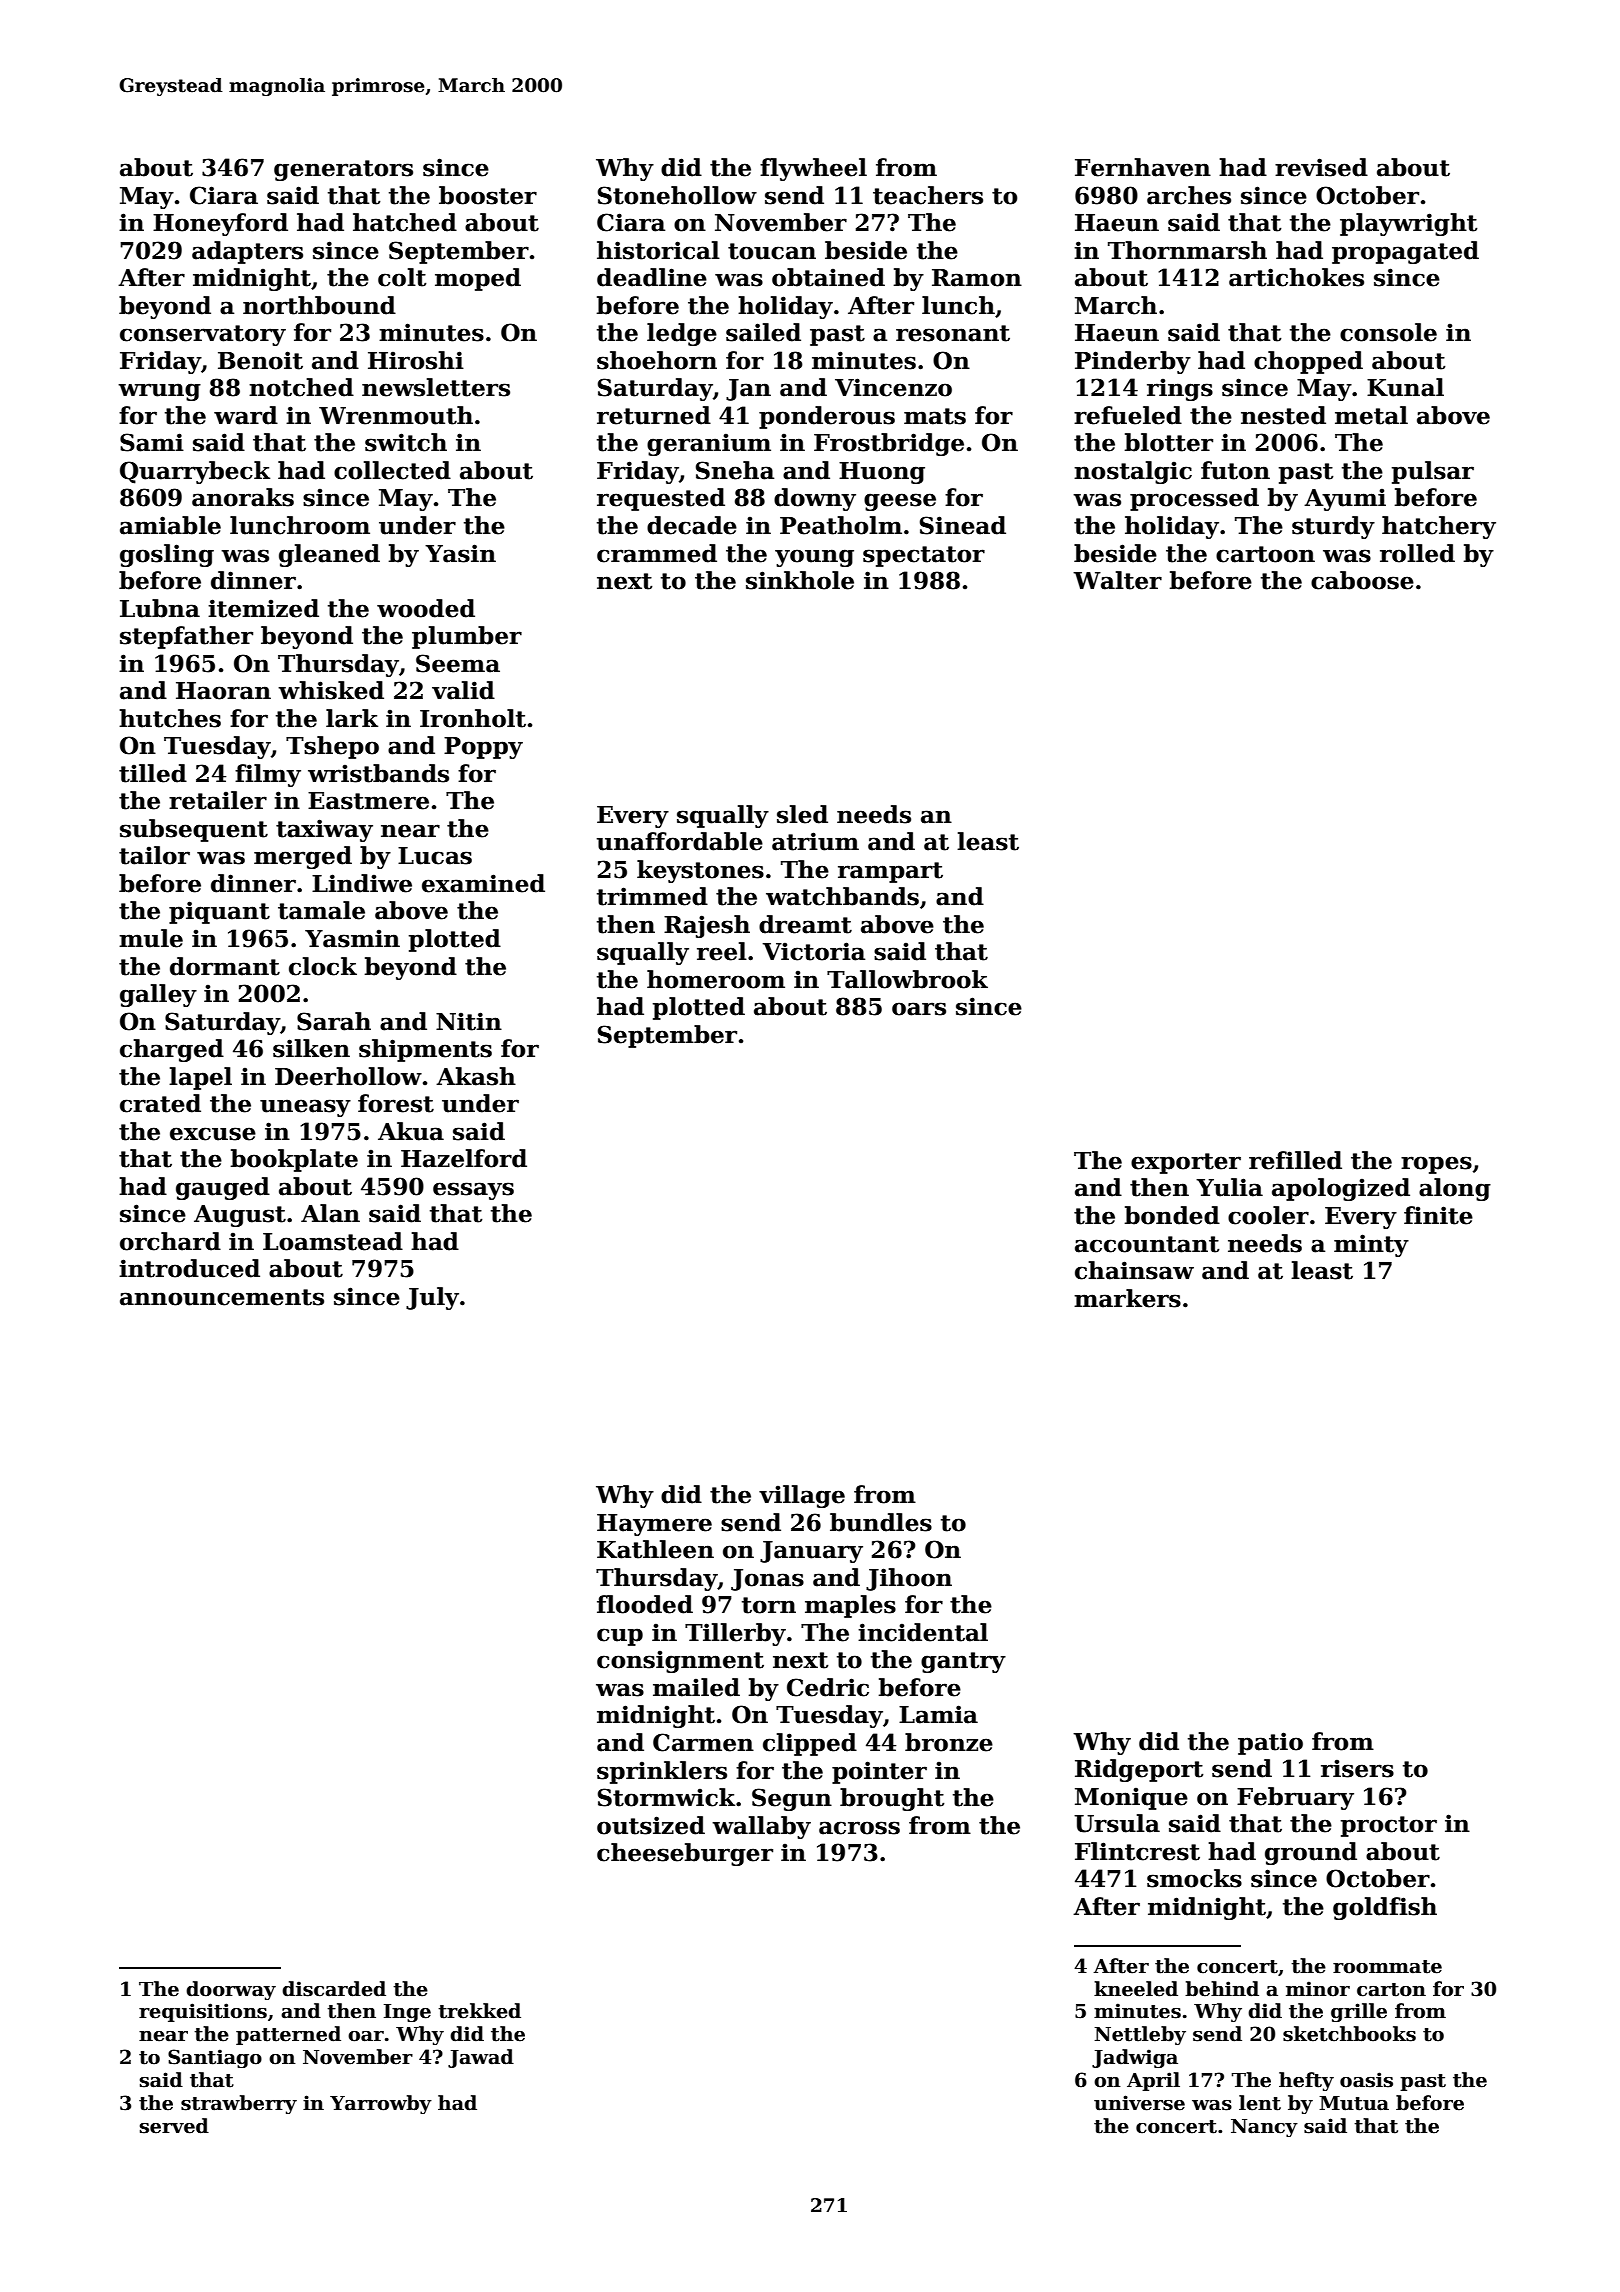 The width and height of the screenshot is (1620, 2292). I want to click on minty, so click(1371, 1245).
